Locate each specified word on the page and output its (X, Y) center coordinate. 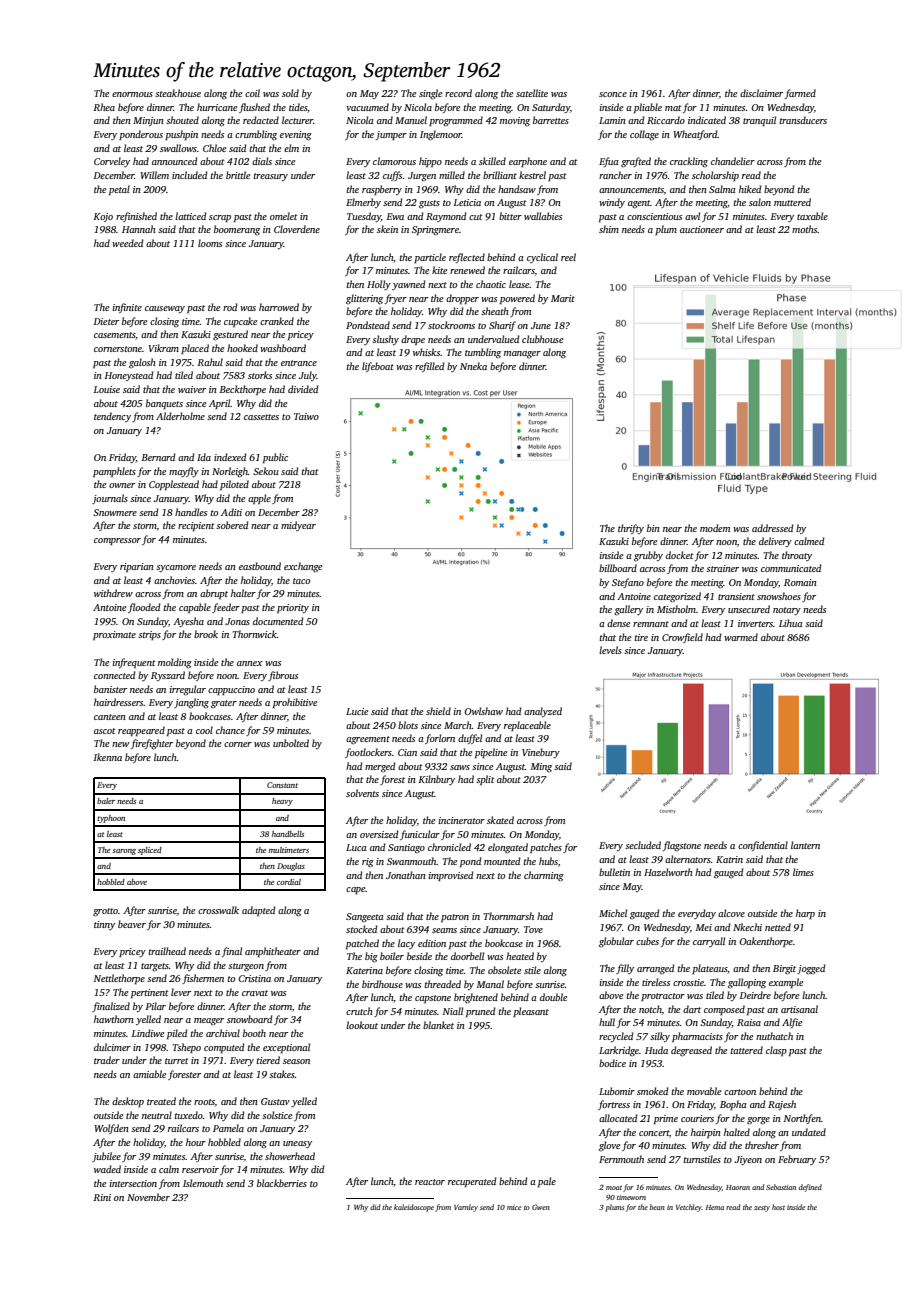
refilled (430, 367)
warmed (741, 637)
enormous (132, 94)
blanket (438, 1025)
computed (224, 1048)
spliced (150, 851)
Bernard (159, 457)
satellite (532, 93)
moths (805, 229)
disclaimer (761, 93)
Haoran (738, 1187)
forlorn (440, 739)
